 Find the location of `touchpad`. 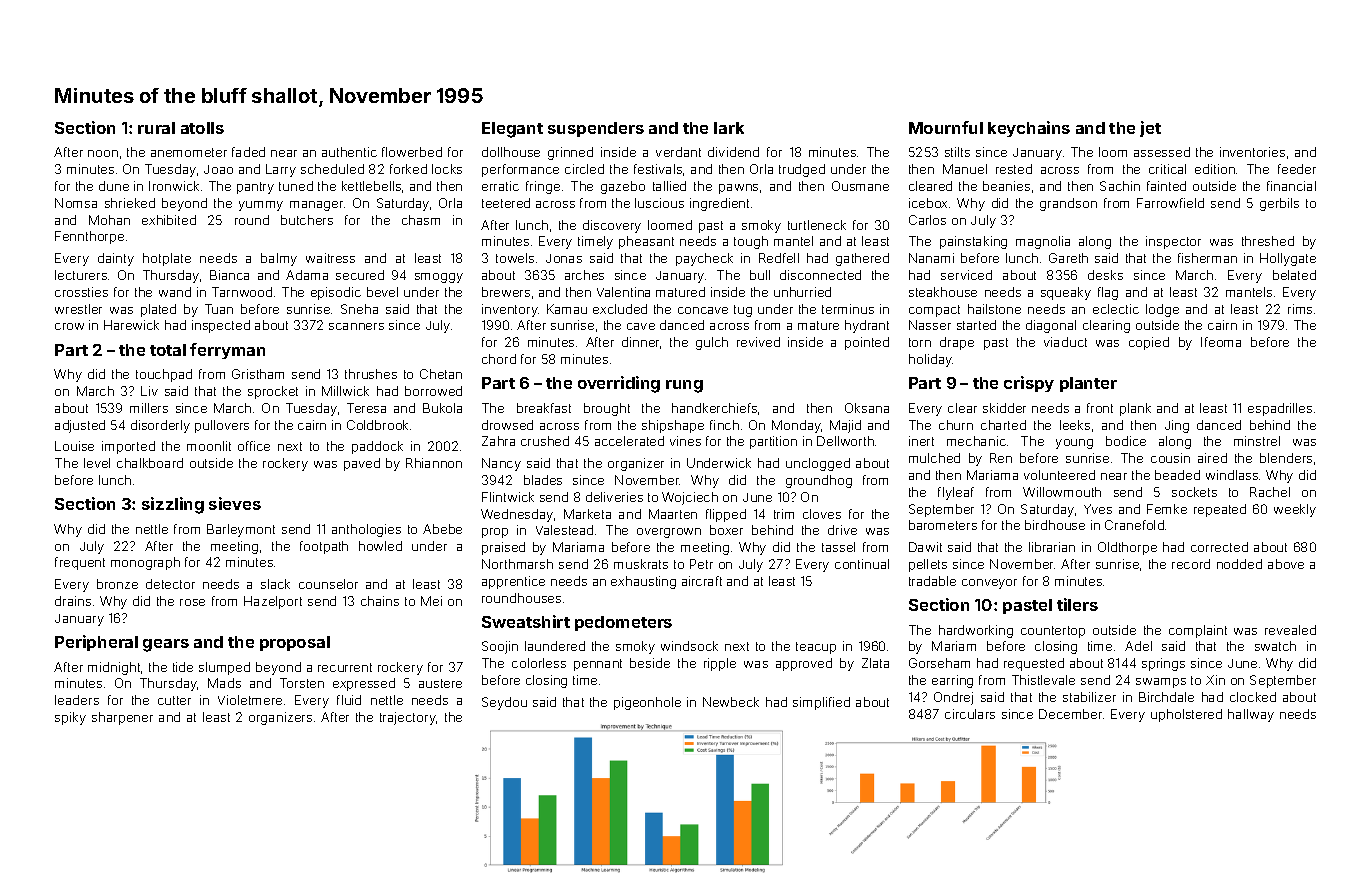

touchpad is located at coordinates (164, 375).
